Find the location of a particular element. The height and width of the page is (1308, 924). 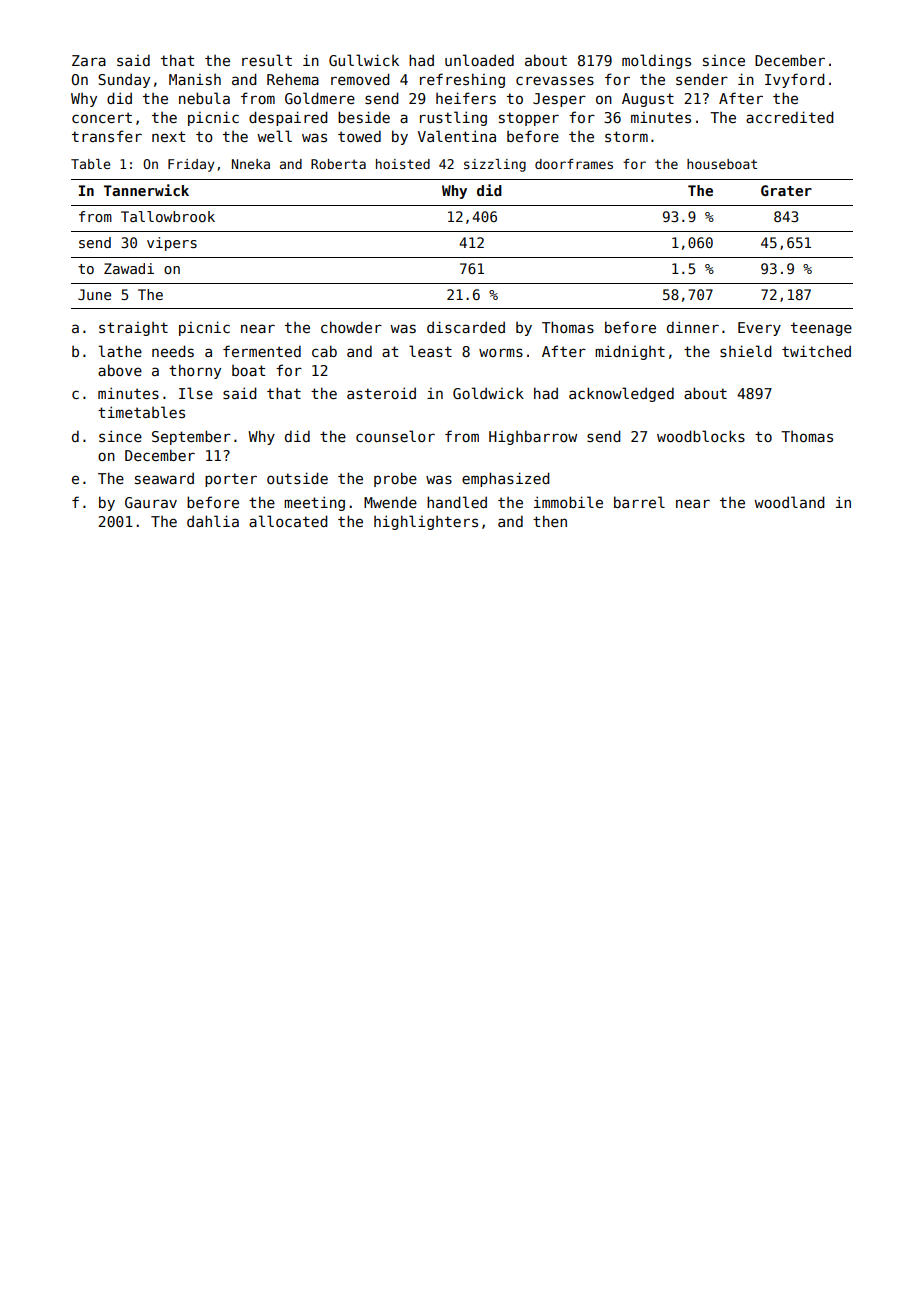

outside is located at coordinates (297, 478).
